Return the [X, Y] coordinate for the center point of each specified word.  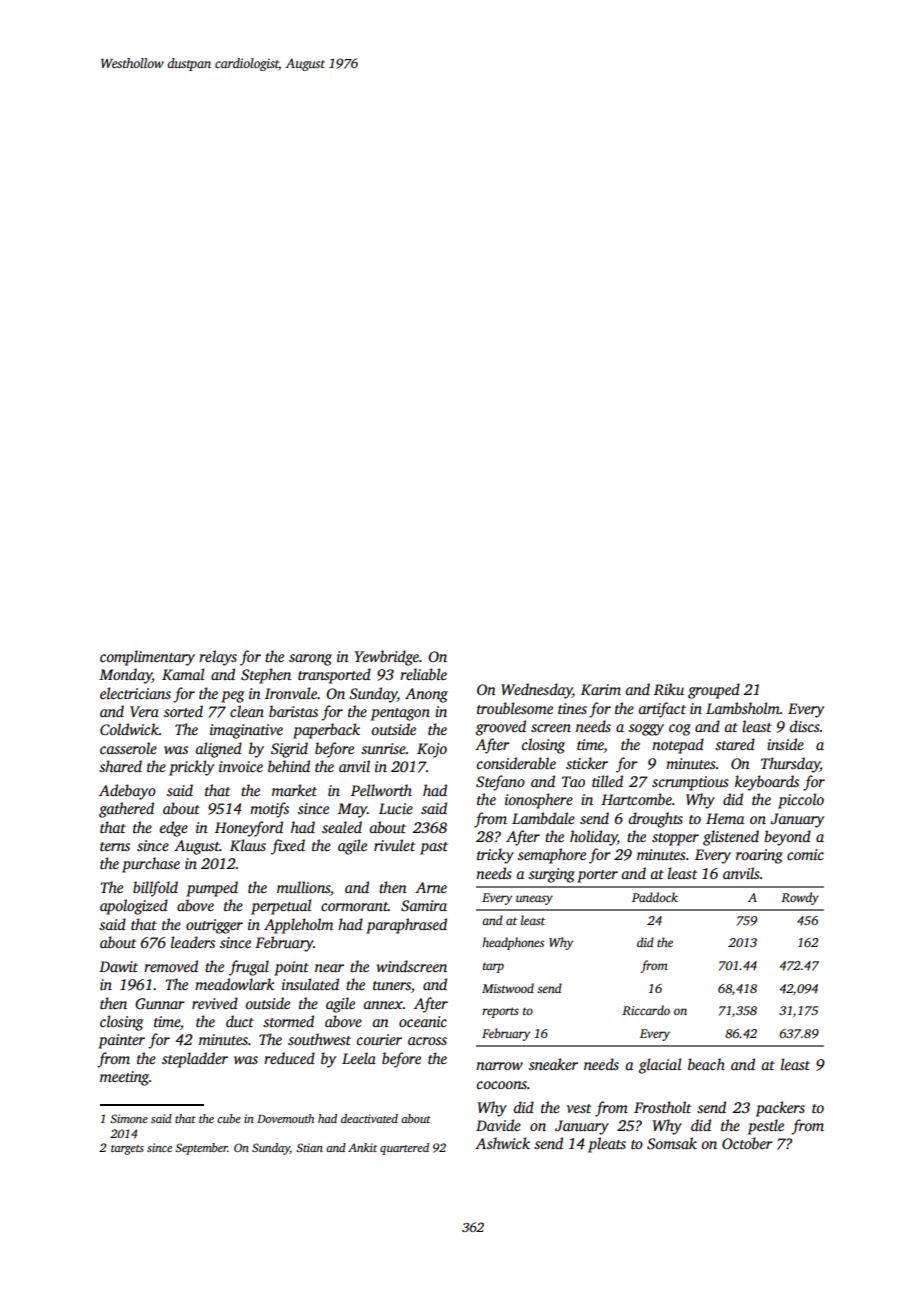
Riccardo [646, 1010]
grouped [714, 691]
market [294, 790]
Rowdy [800, 898]
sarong [310, 660]
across [427, 1041]
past [434, 848]
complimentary [147, 658]
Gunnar [160, 1003]
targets [127, 1150]
